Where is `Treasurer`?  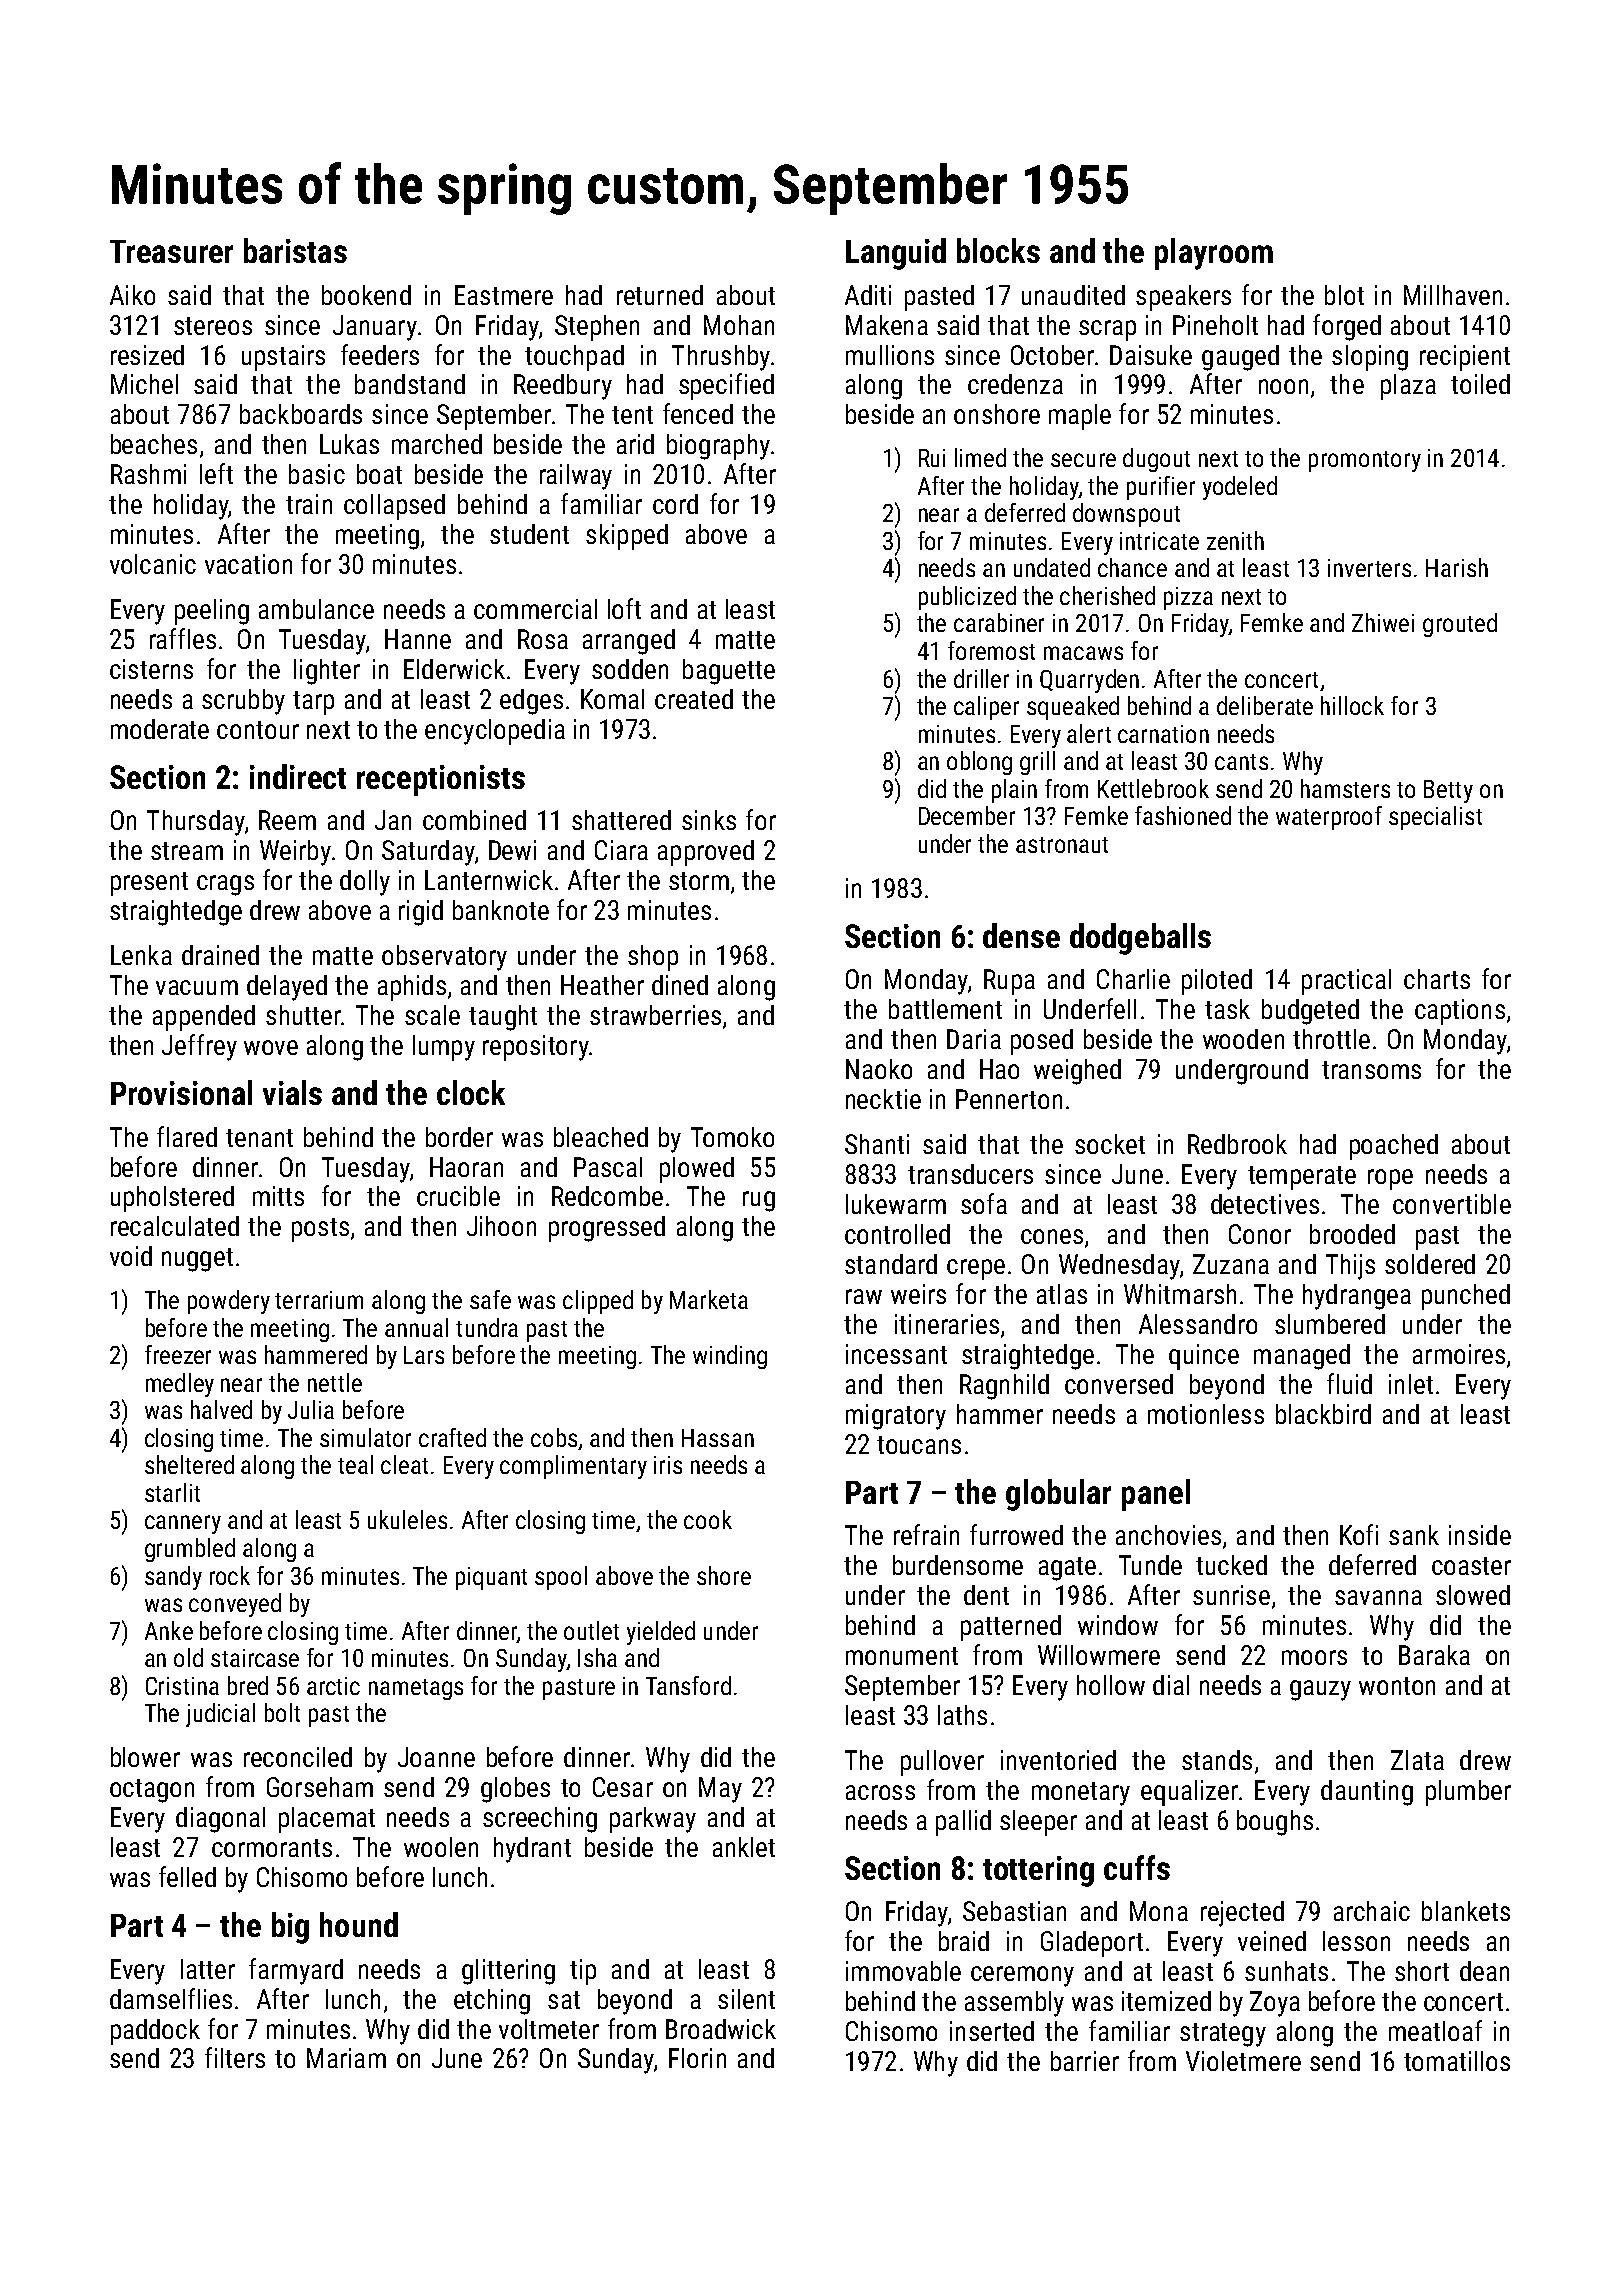
Treasurer is located at coordinates (171, 251).
